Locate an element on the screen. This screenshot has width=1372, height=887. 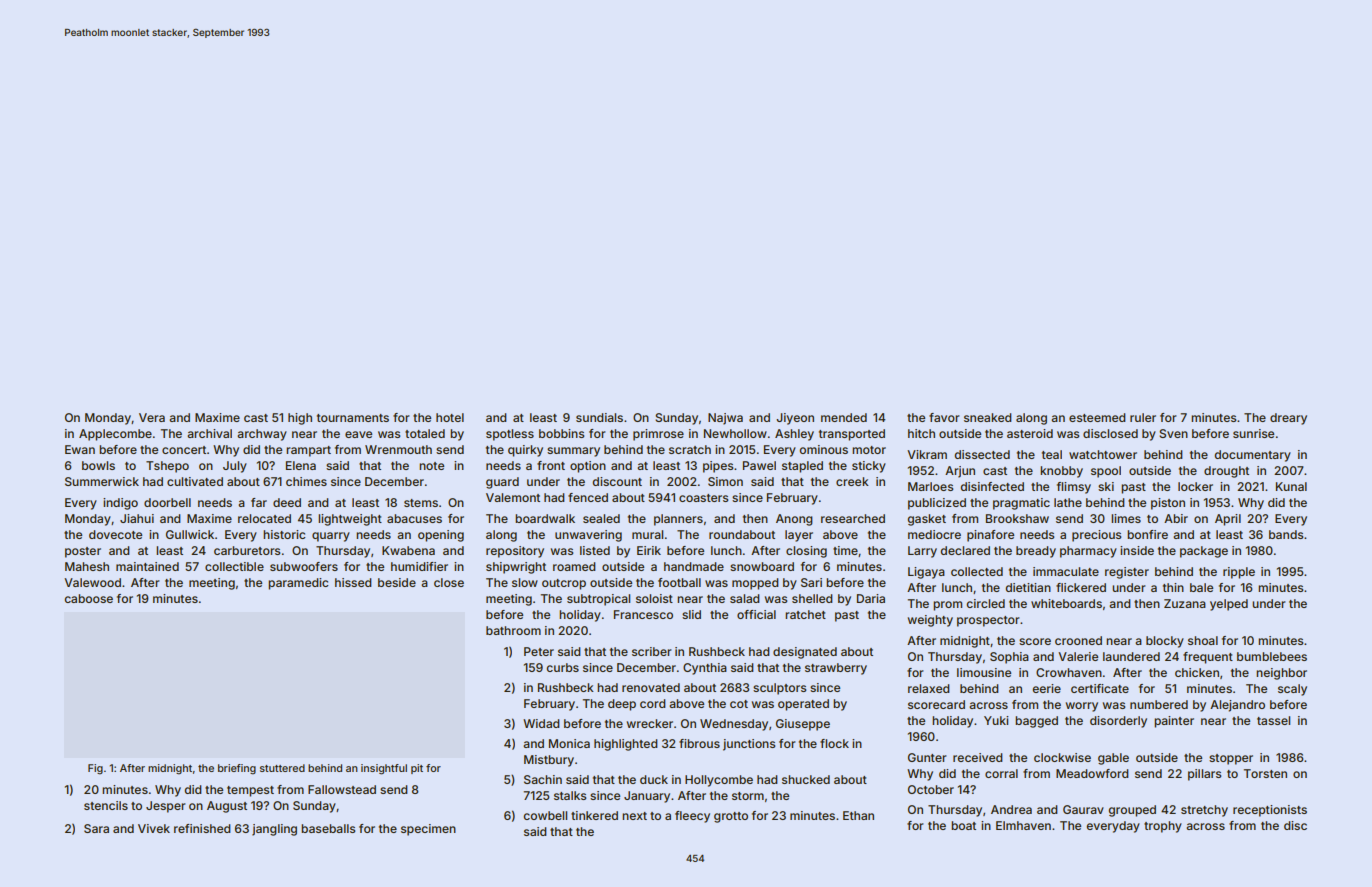
Ethan is located at coordinates (858, 815).
